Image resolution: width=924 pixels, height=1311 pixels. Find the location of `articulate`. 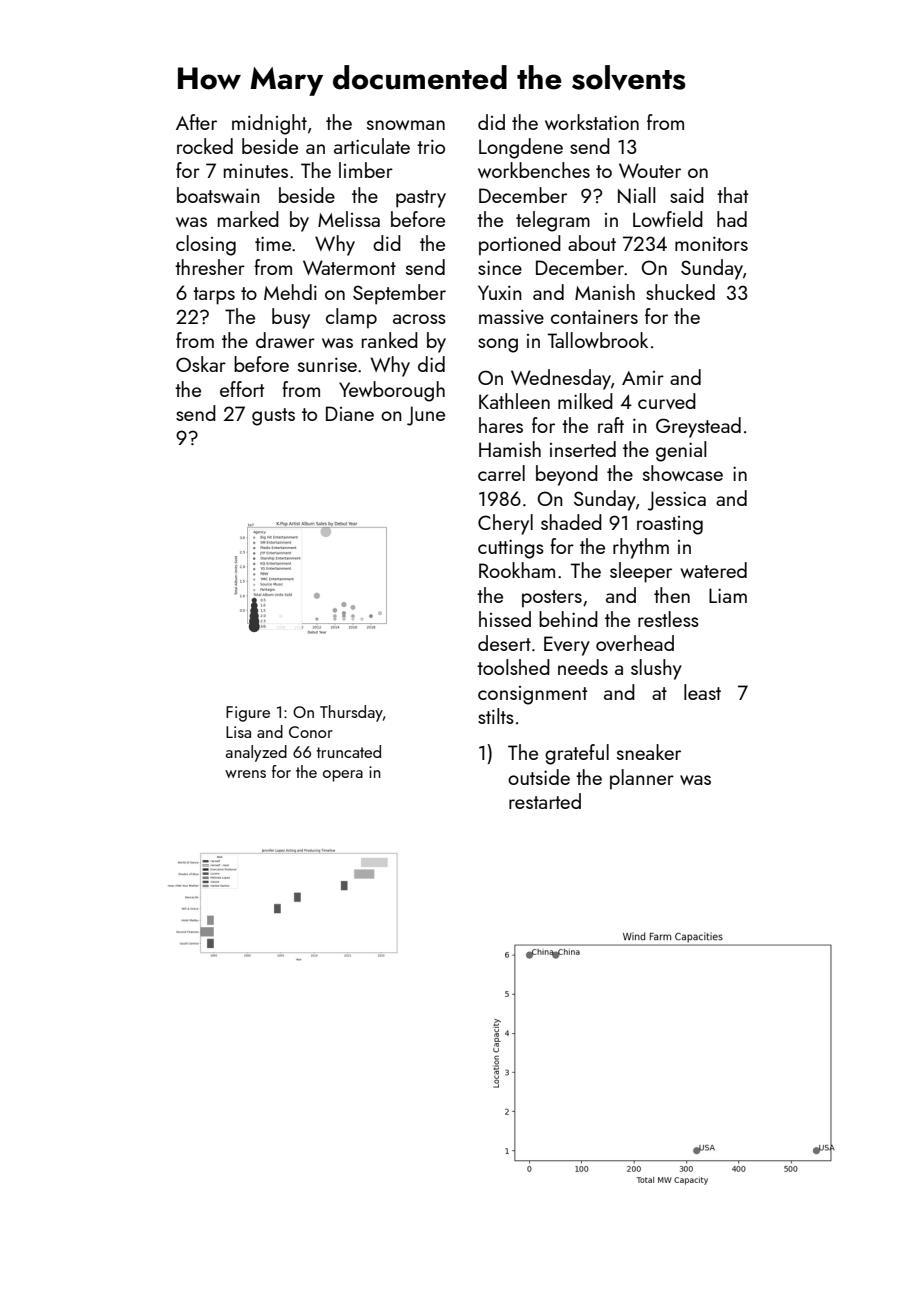

articulate is located at coordinates (372, 146).
